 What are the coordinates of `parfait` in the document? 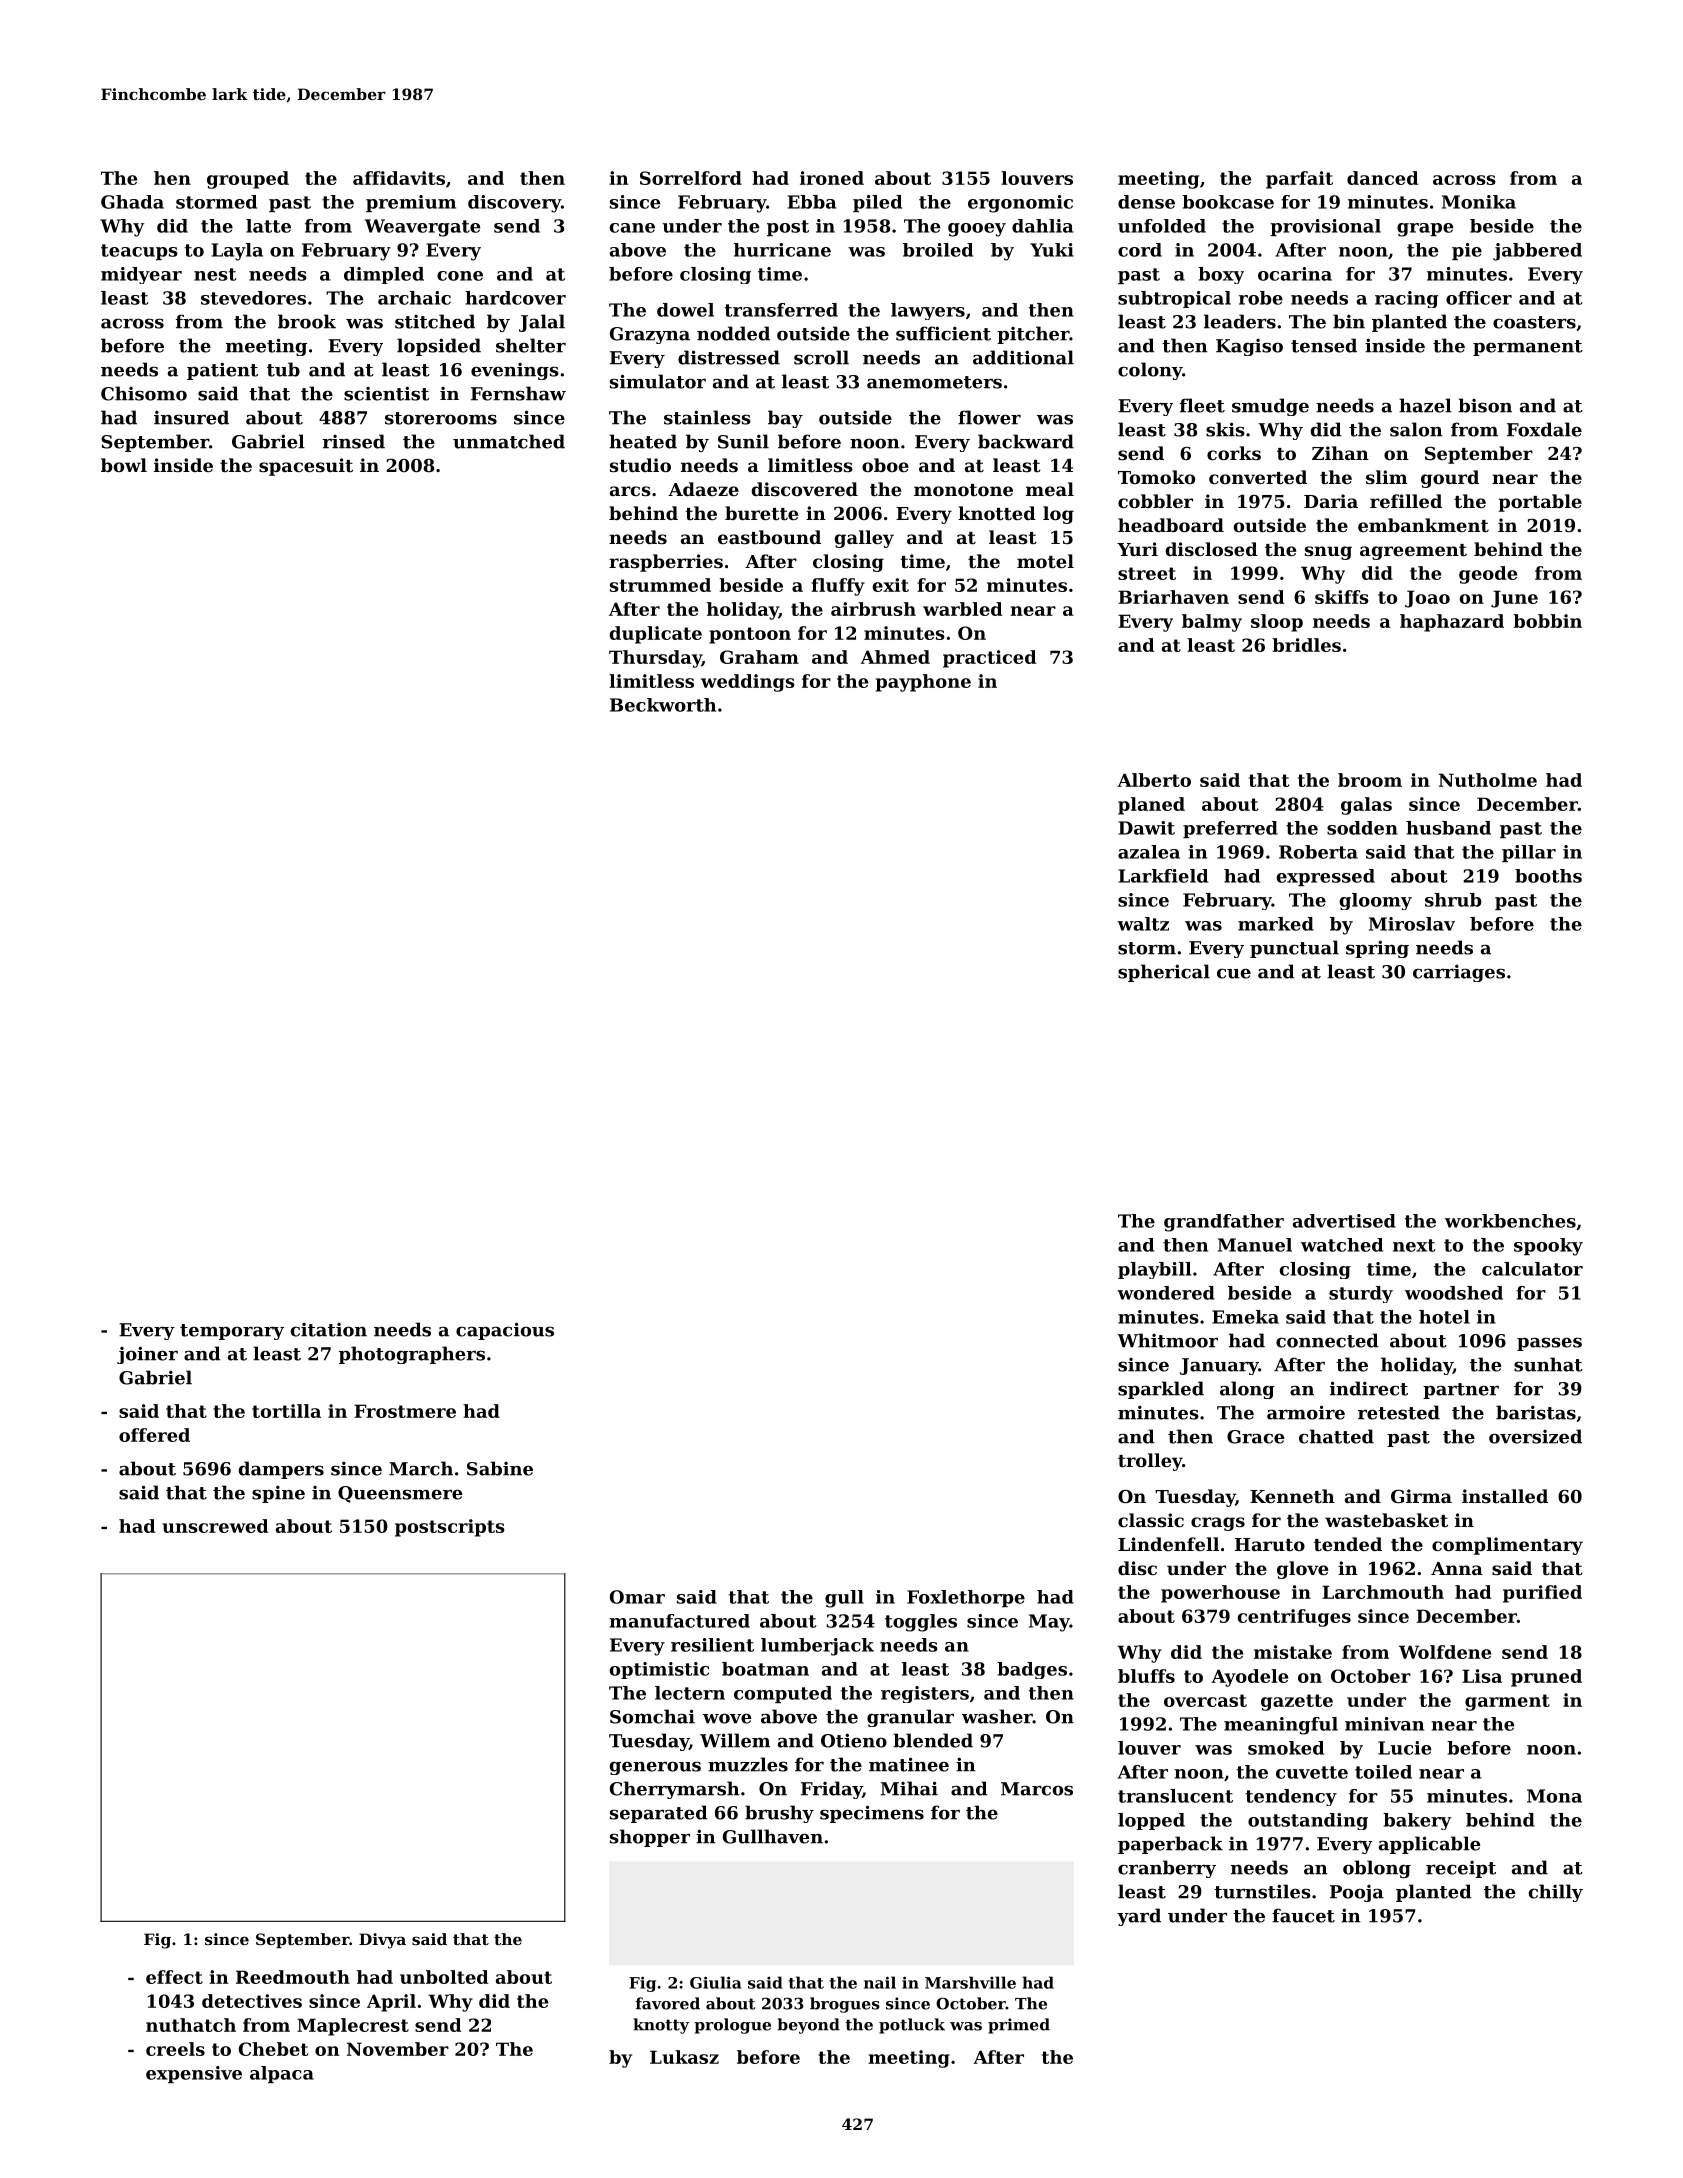 It's located at (1299, 180).
